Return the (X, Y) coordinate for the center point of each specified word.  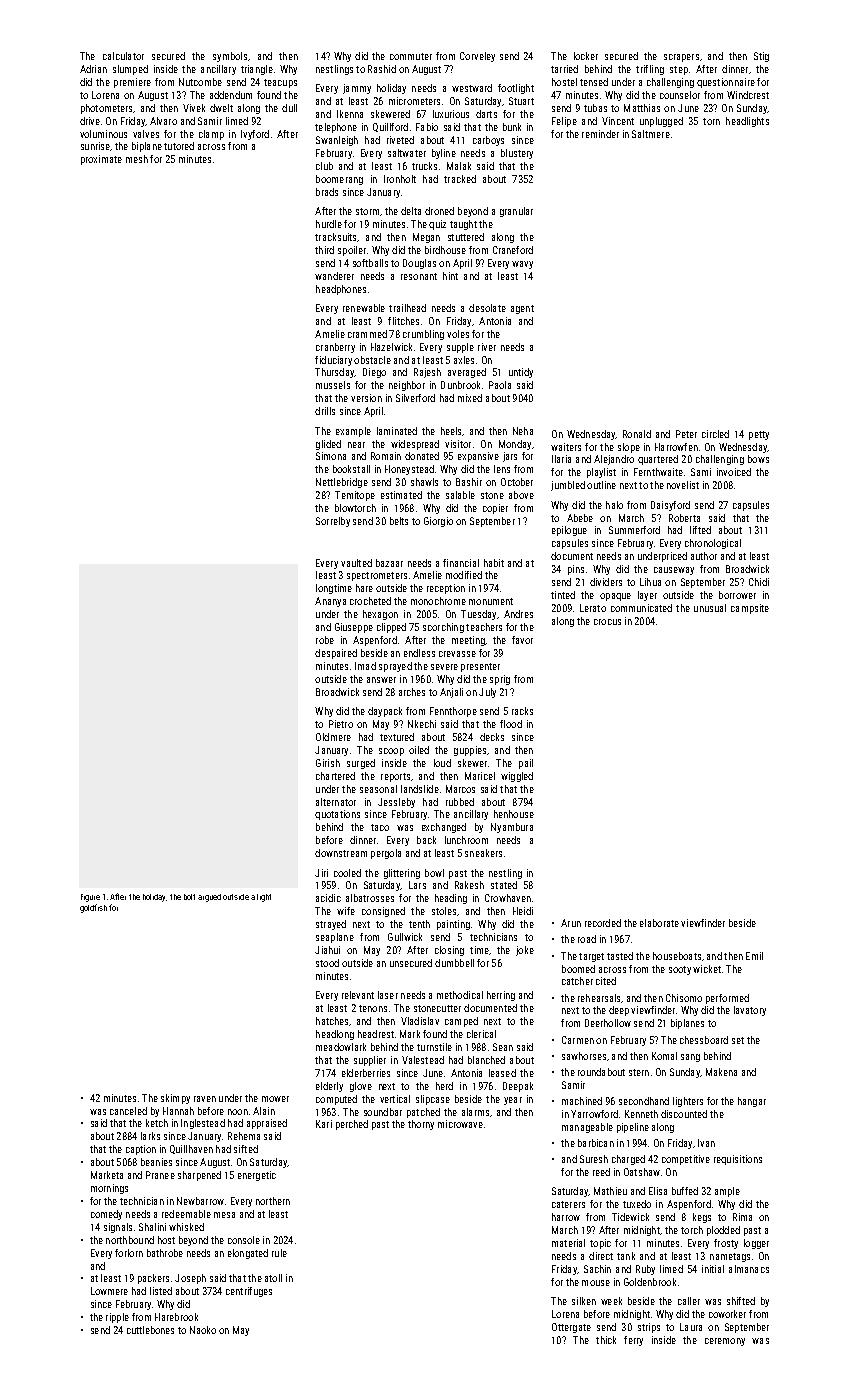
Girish (328, 763)
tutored (179, 146)
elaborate (659, 923)
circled (715, 434)
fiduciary (333, 361)
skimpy (175, 1099)
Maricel (480, 776)
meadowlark (341, 1047)
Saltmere (651, 134)
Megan (426, 238)
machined (582, 1101)
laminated (397, 431)
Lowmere (109, 1291)
